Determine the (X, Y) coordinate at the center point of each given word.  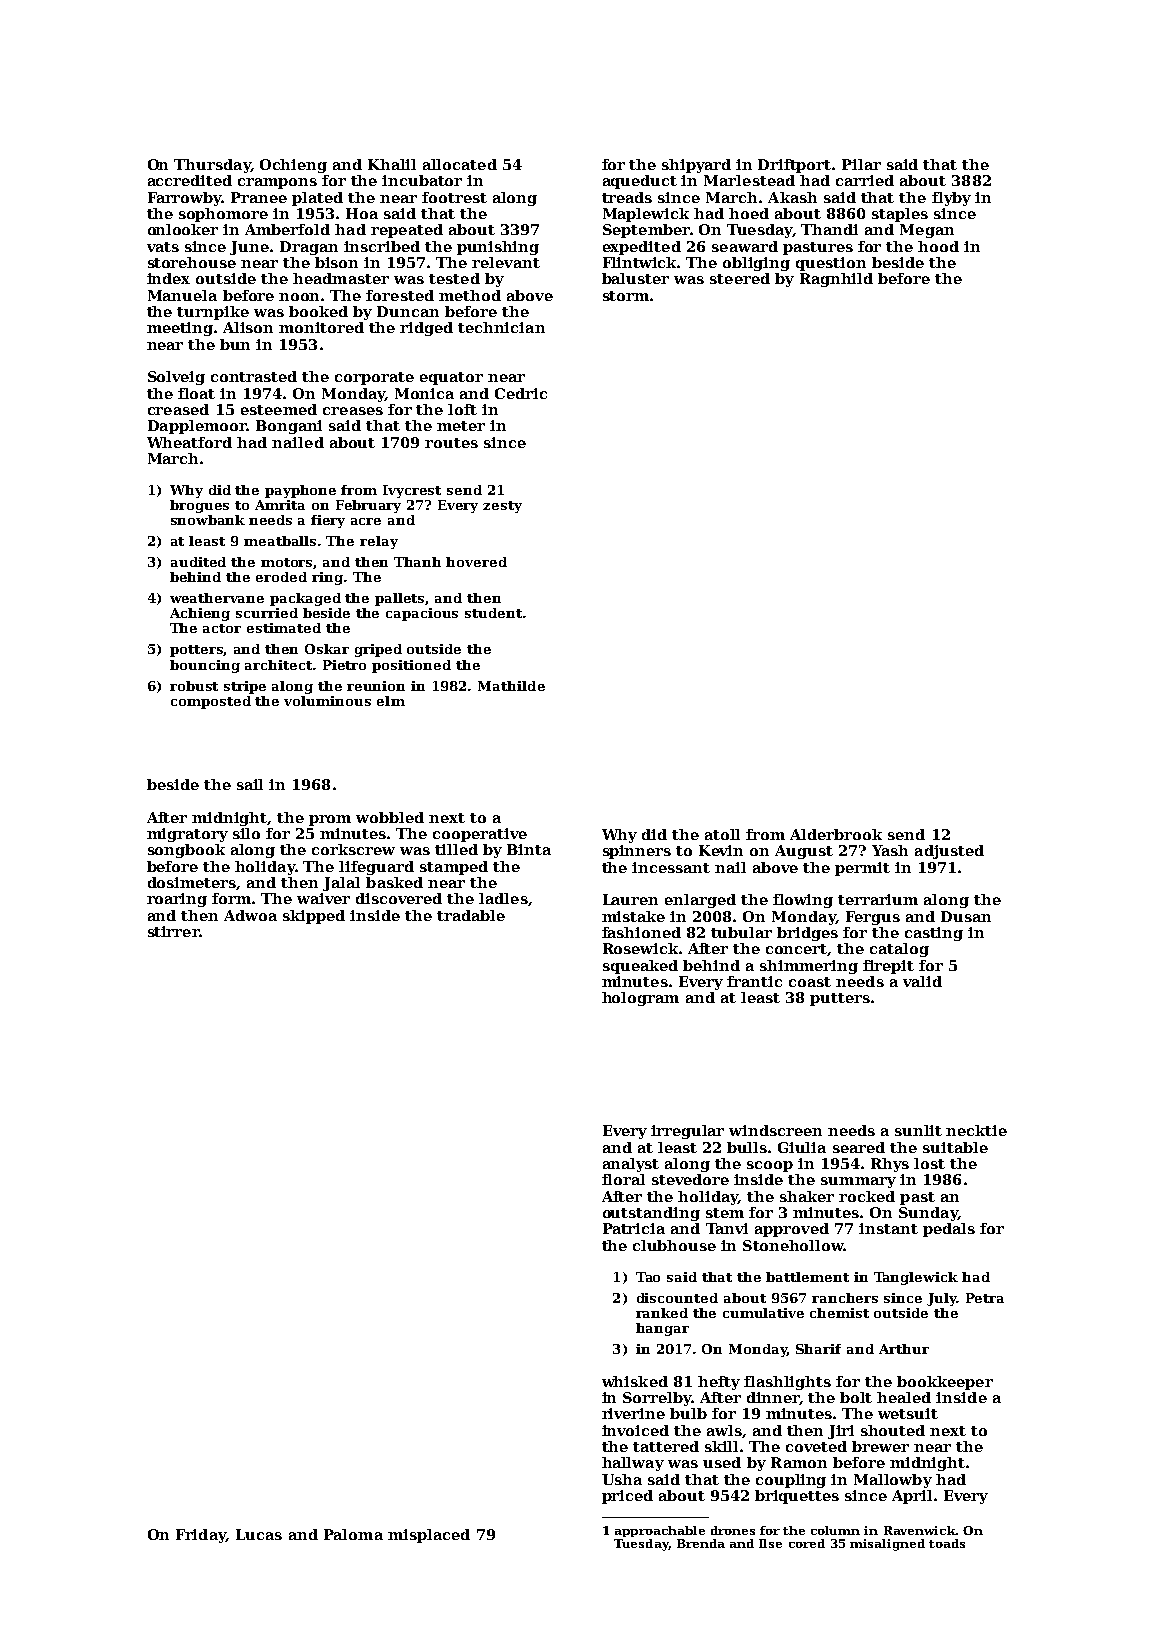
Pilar (861, 164)
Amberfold (287, 229)
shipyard (696, 166)
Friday (201, 1536)
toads (947, 1543)
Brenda (701, 1543)
